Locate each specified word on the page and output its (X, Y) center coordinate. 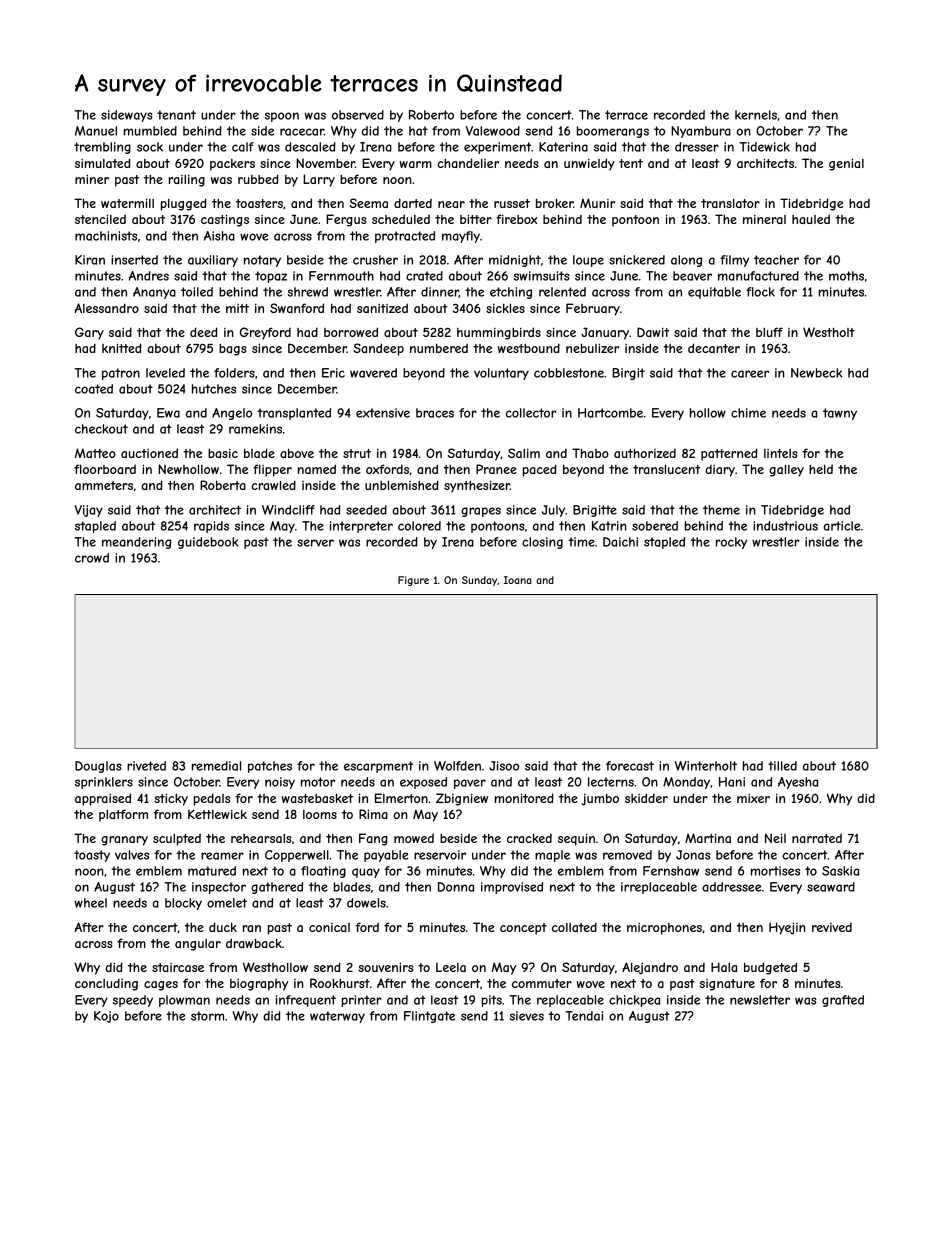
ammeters (104, 485)
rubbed (258, 179)
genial (846, 164)
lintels (781, 453)
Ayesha (798, 783)
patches (270, 767)
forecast (630, 766)
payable (386, 856)
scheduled (401, 219)
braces (435, 413)
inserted (134, 260)
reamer (222, 856)
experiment (497, 148)
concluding (106, 984)
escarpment (378, 767)
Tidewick (764, 147)
